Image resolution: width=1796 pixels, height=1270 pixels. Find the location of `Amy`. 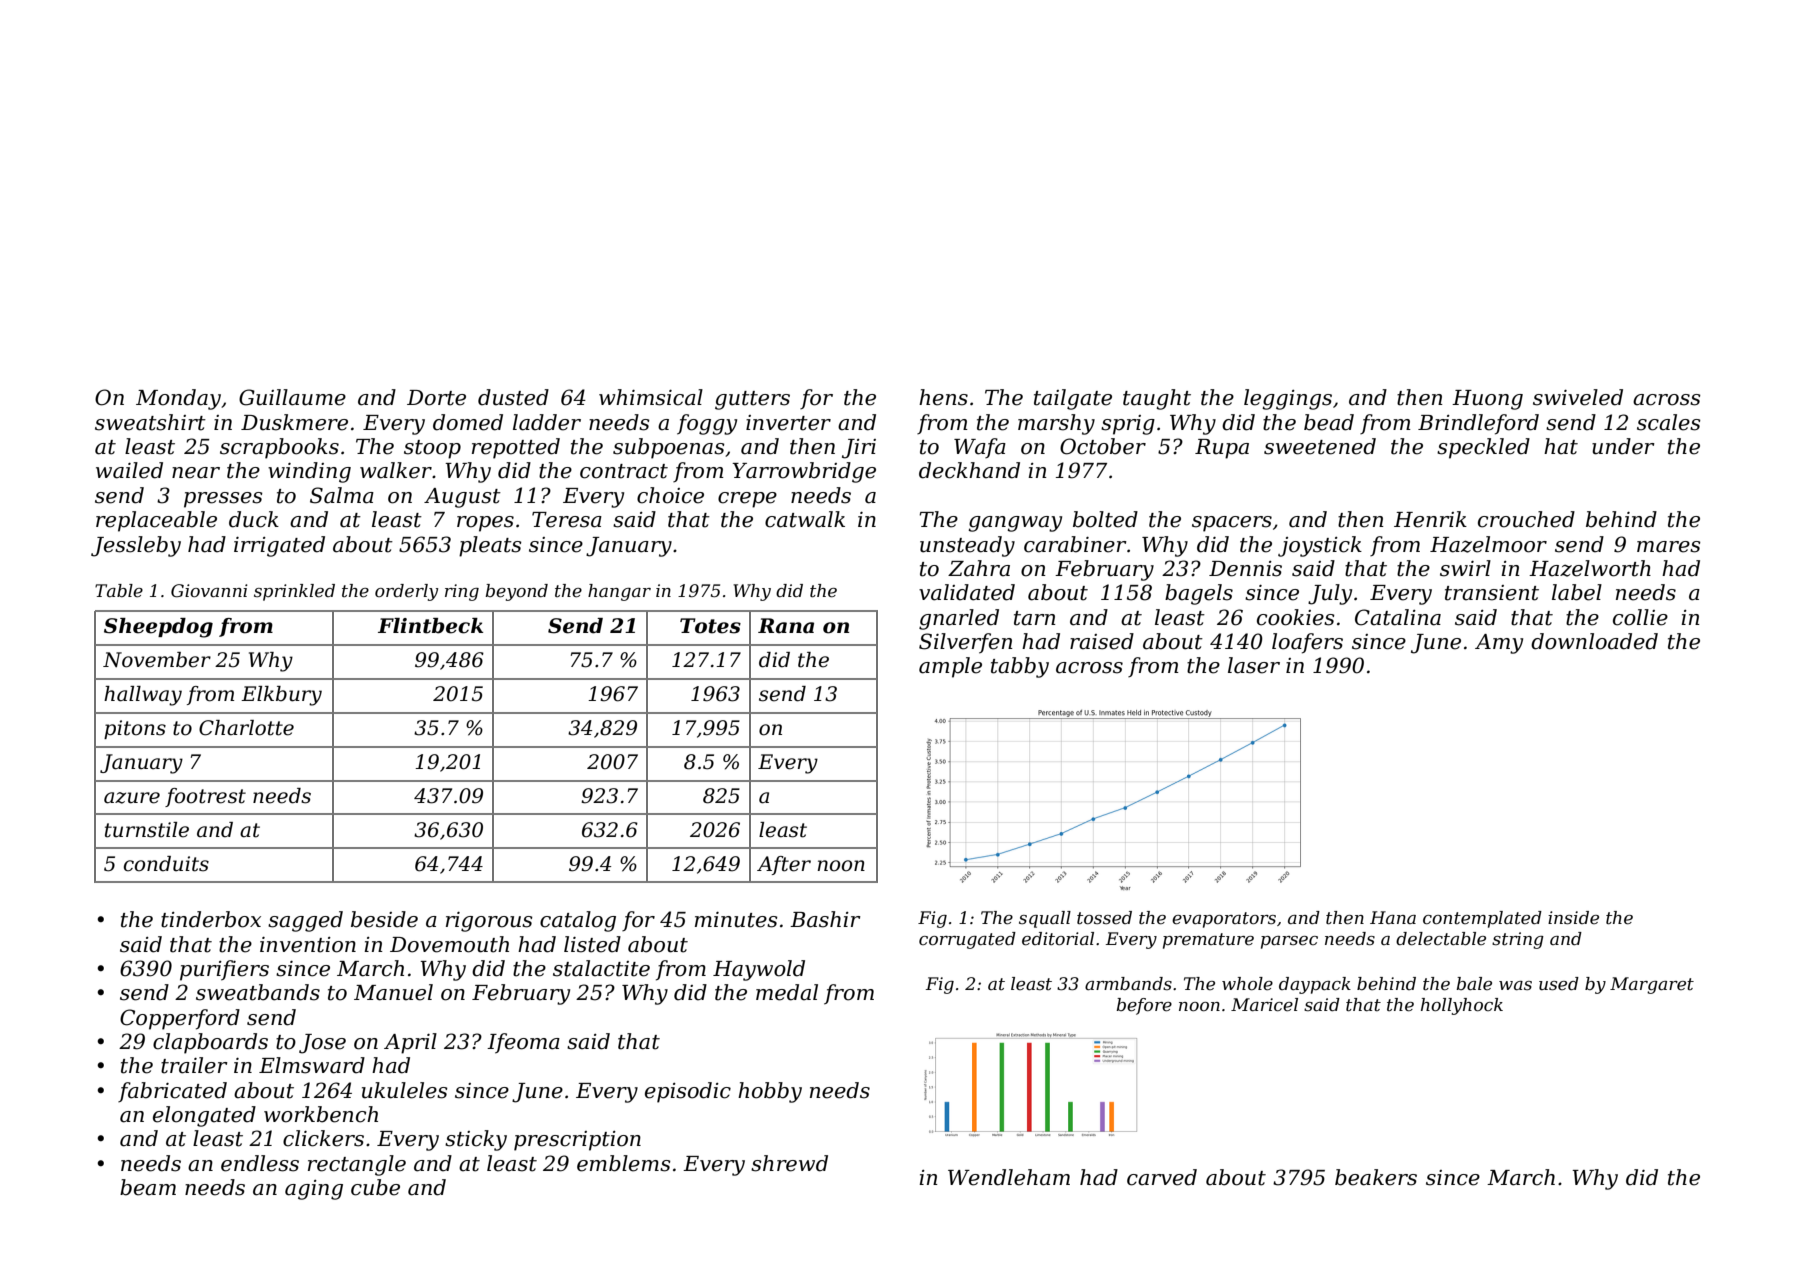

Amy is located at coordinates (1499, 644).
